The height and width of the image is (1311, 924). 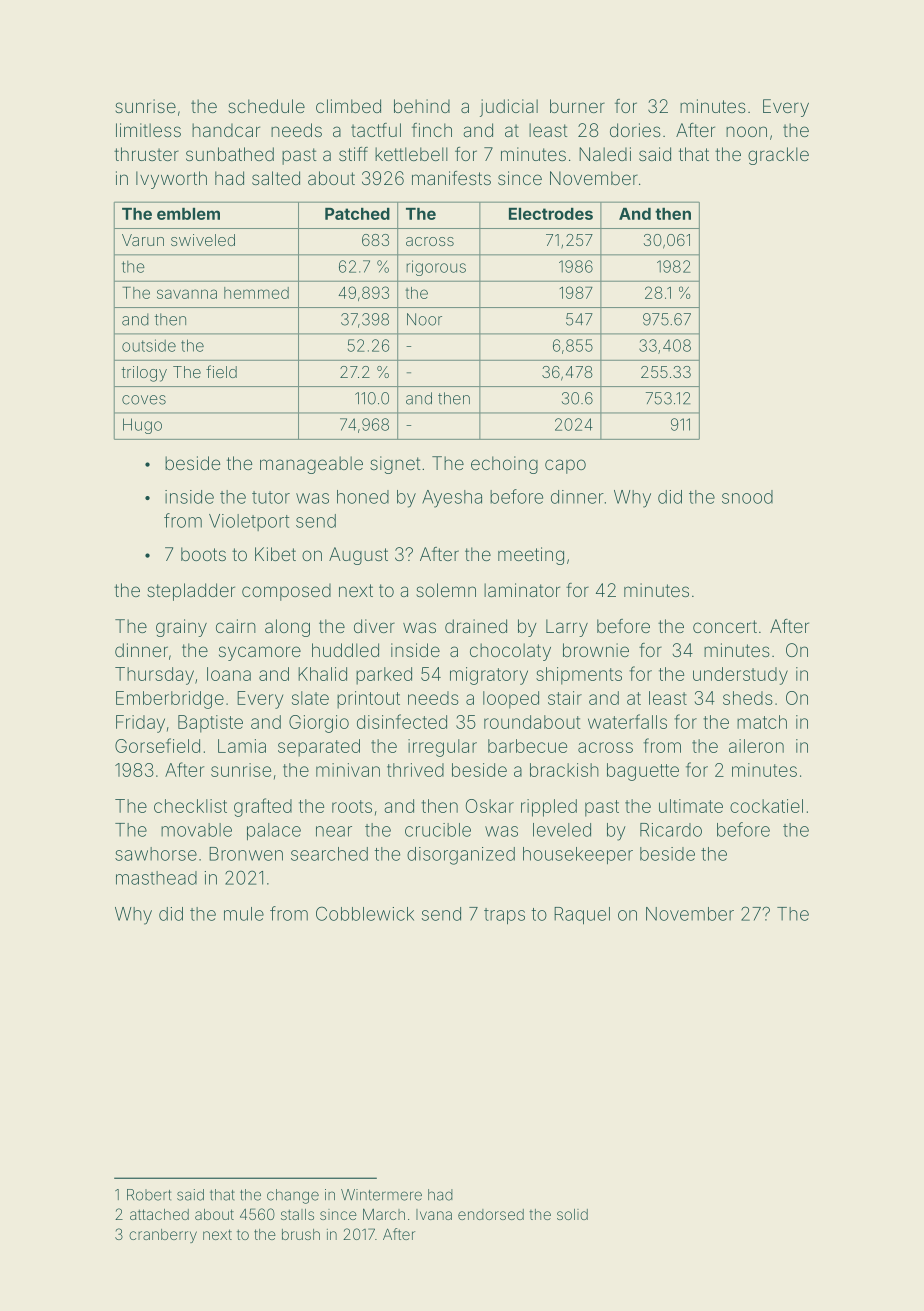 What do you see at coordinates (148, 130) in the image?
I see `limitless` at bounding box center [148, 130].
